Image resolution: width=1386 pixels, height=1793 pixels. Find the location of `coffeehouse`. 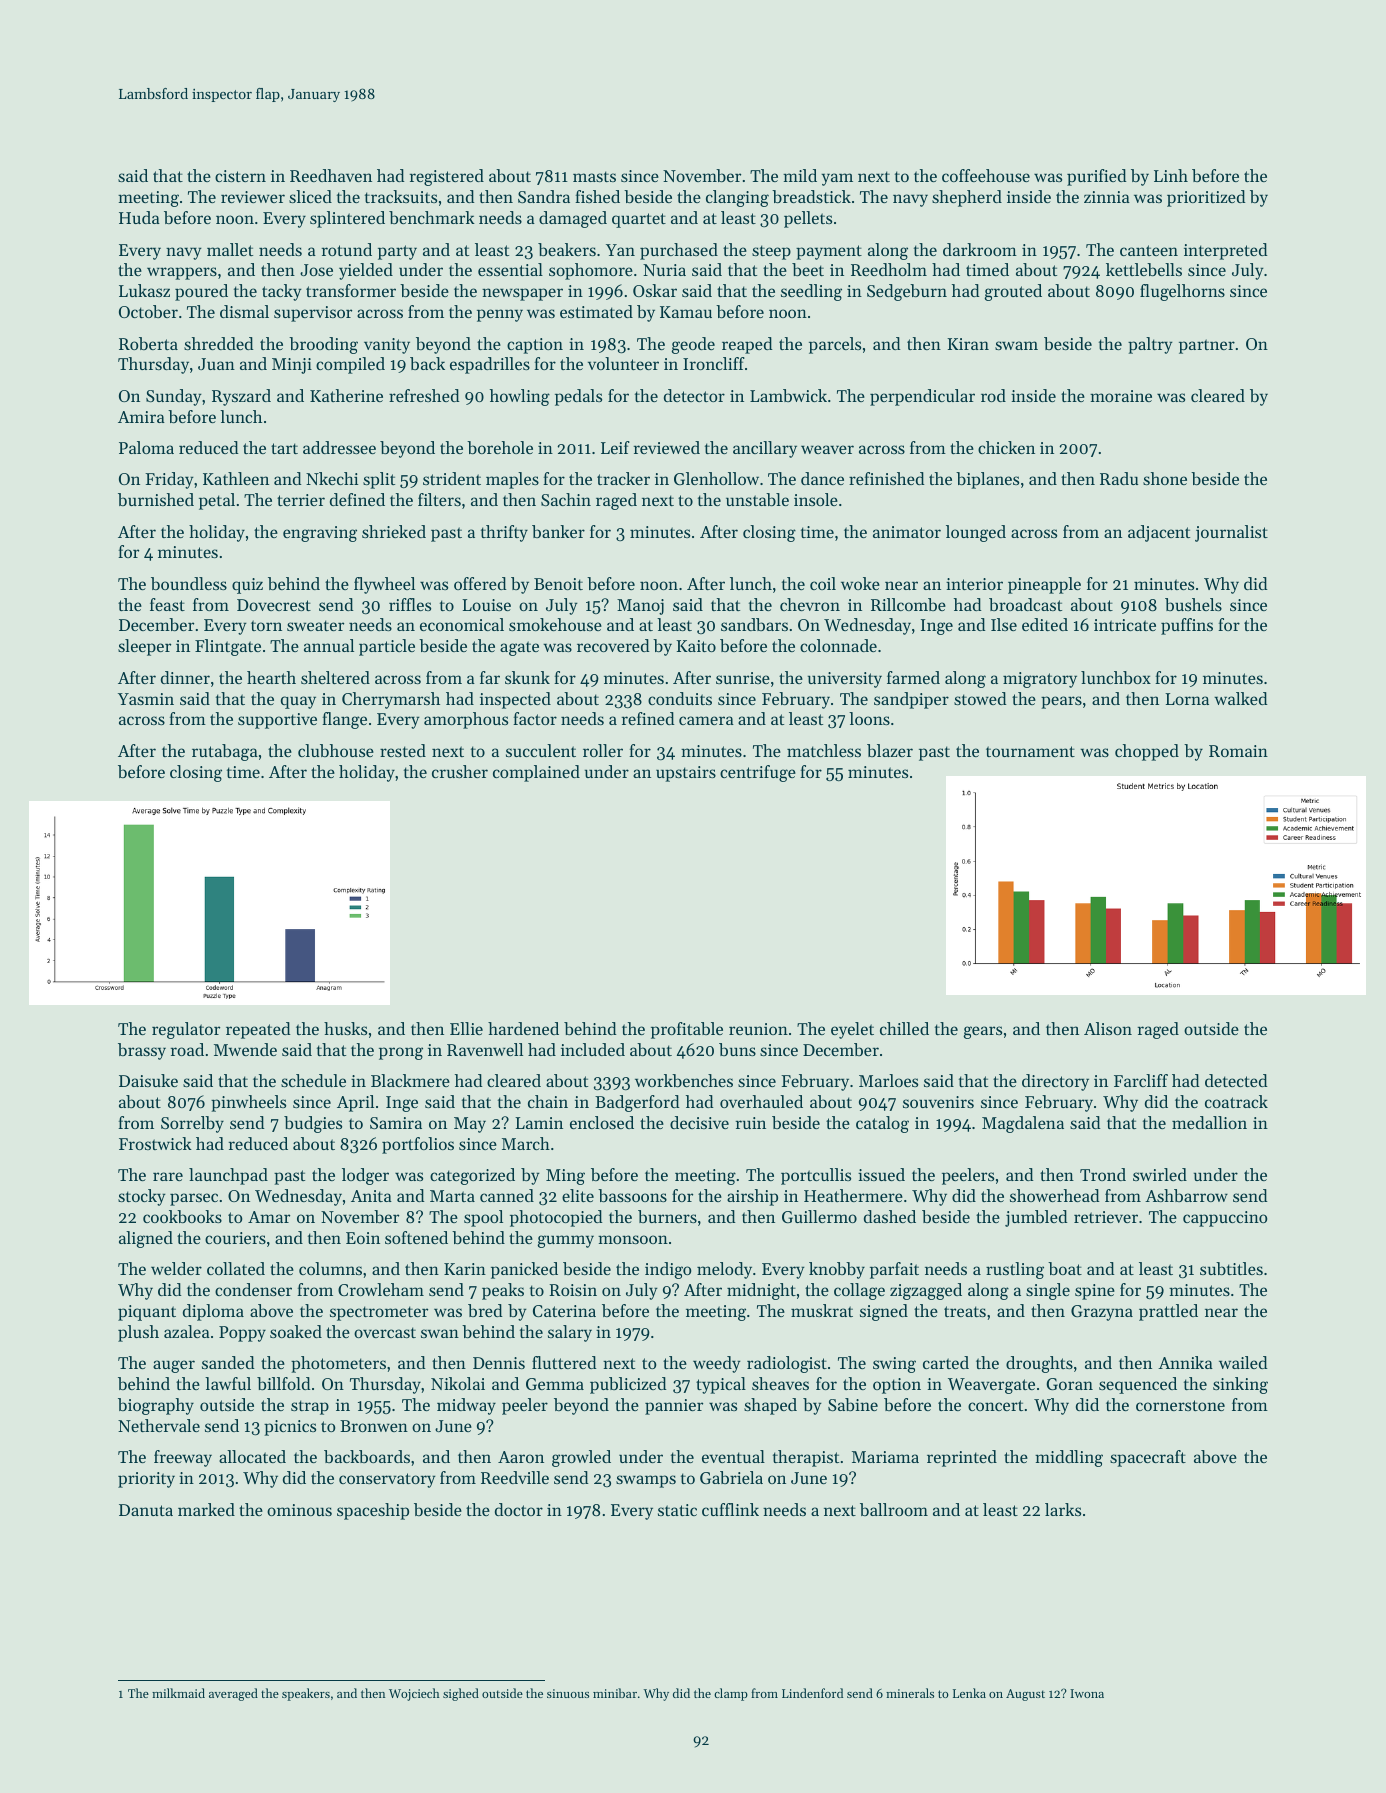

coffeehouse is located at coordinates (986, 175).
